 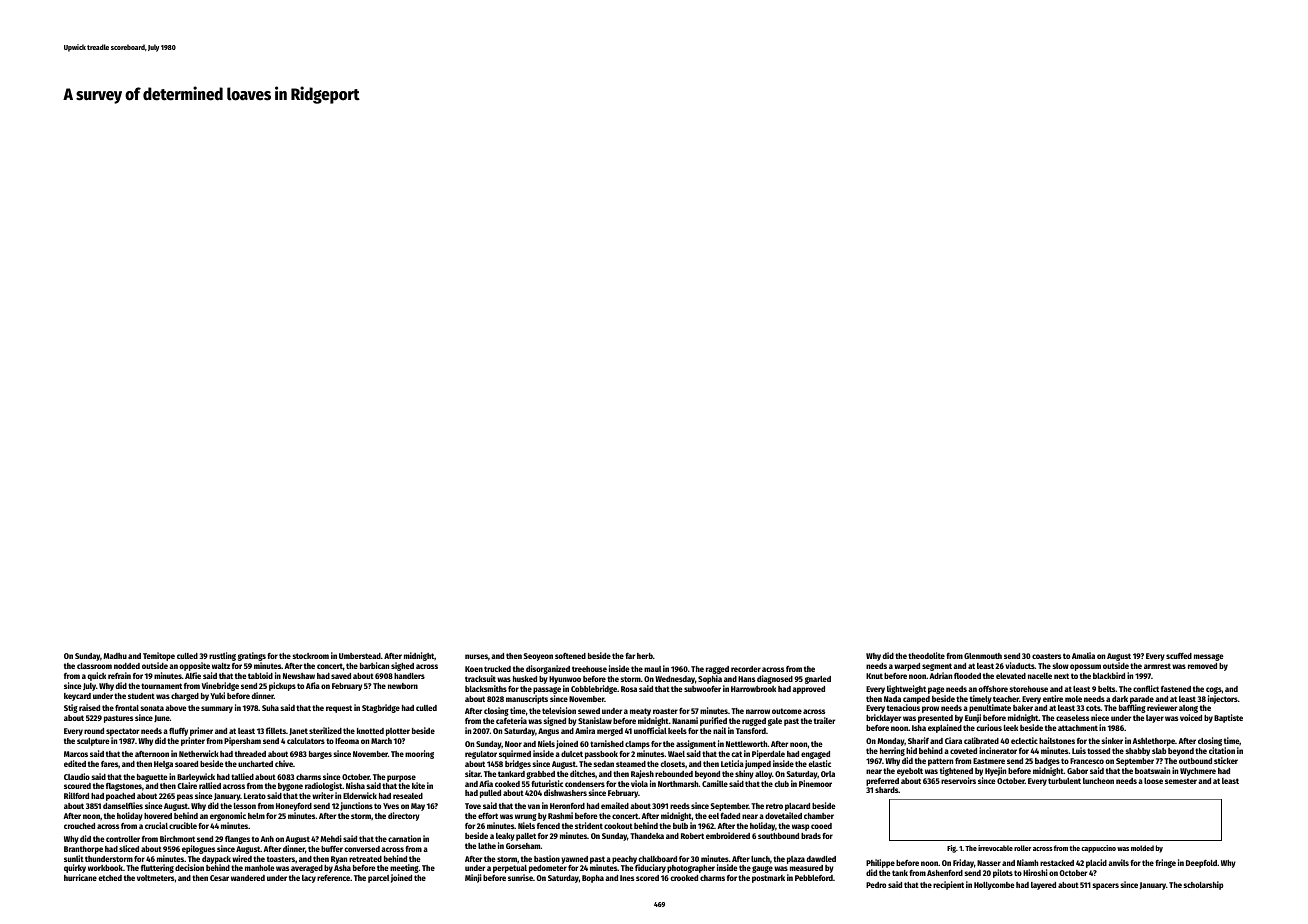 What do you see at coordinates (593, 879) in the image?
I see `Bopha` at bounding box center [593, 879].
